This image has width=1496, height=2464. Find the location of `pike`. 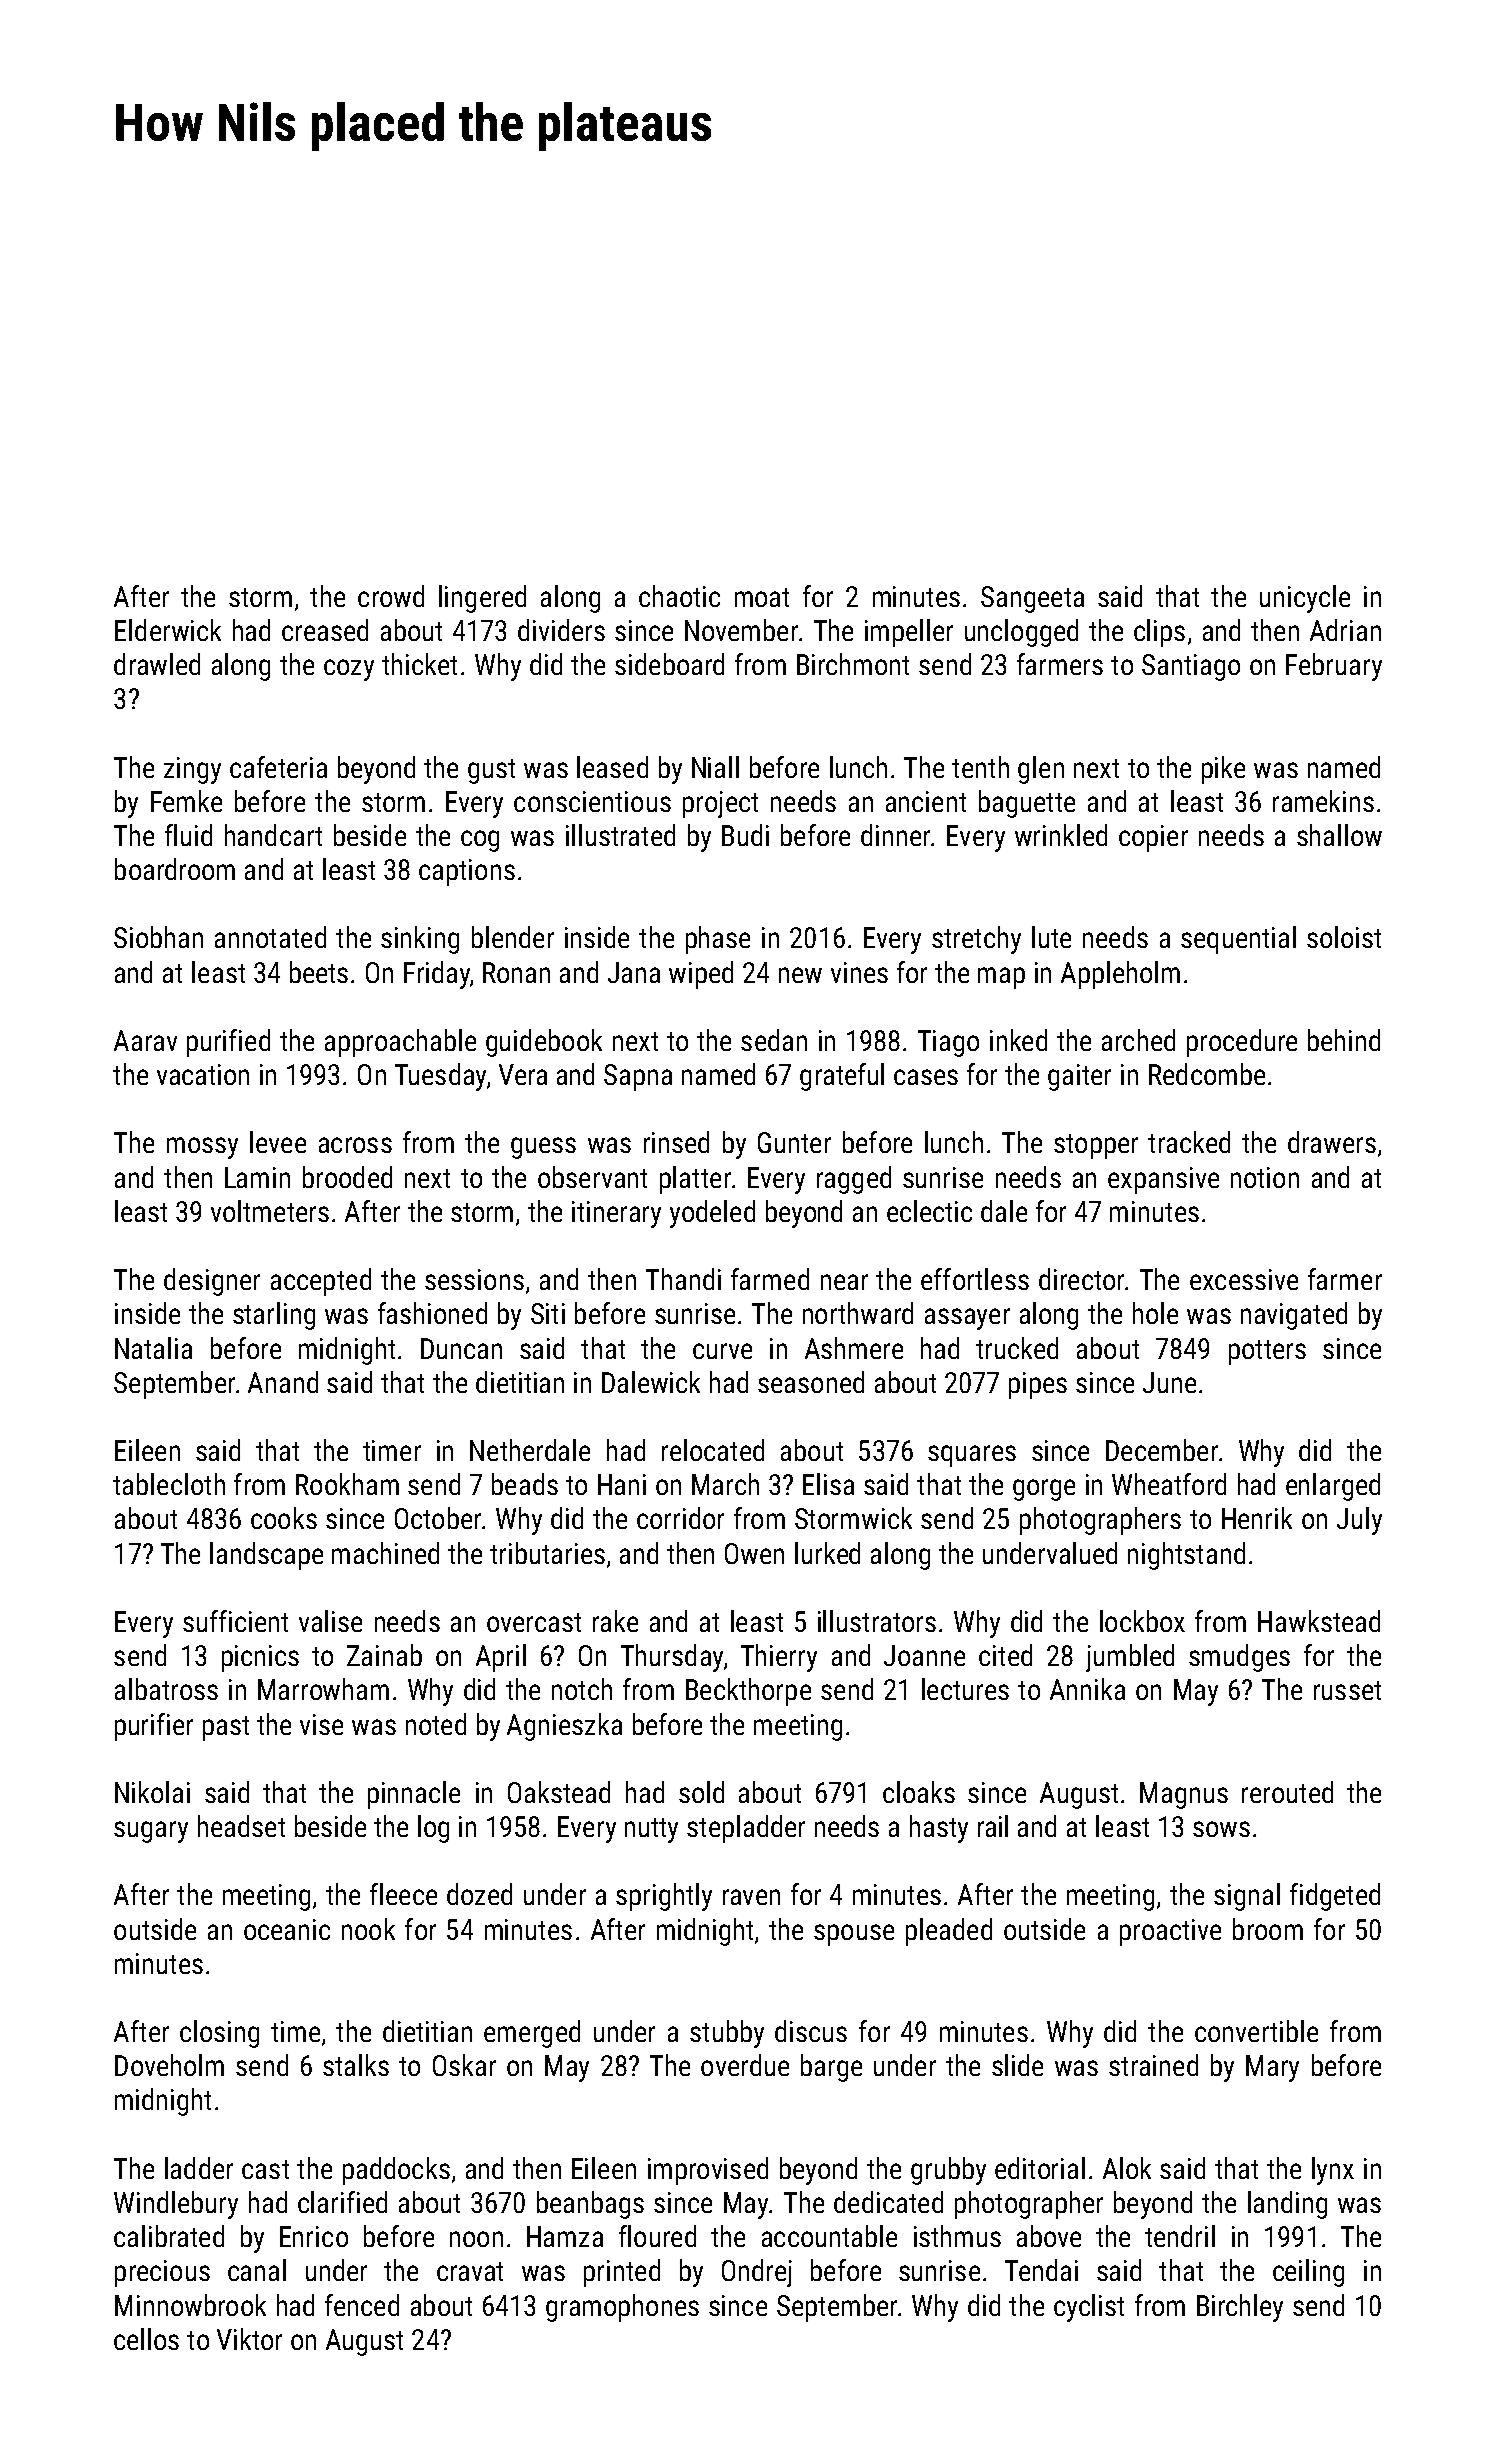

pike is located at coordinates (1223, 770).
